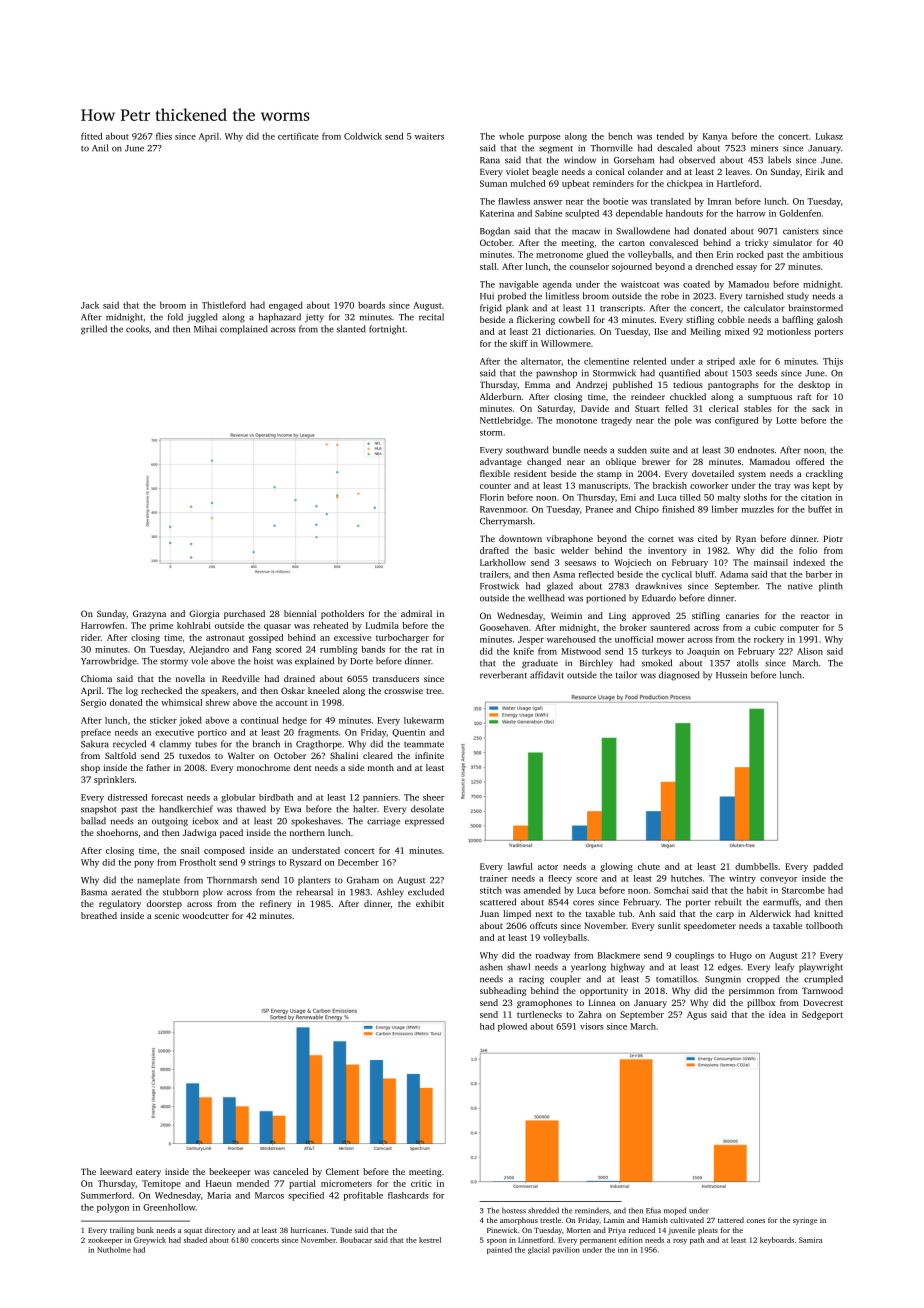 The height and width of the image is (1308, 924). I want to click on Mihai, so click(205, 329).
